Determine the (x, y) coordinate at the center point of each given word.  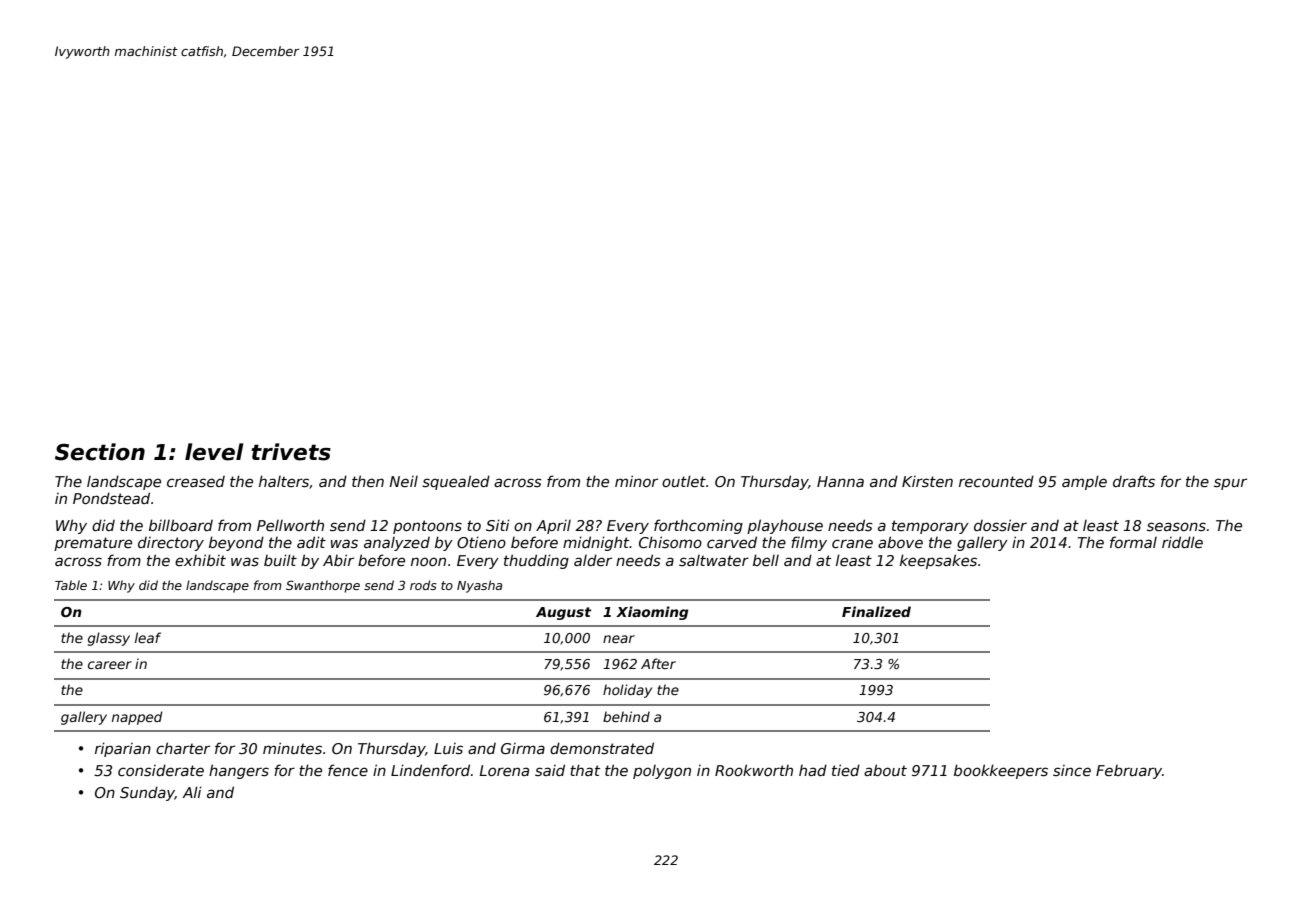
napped (137, 718)
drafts (1134, 481)
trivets (291, 452)
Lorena (504, 770)
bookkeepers (1001, 771)
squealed (456, 482)
